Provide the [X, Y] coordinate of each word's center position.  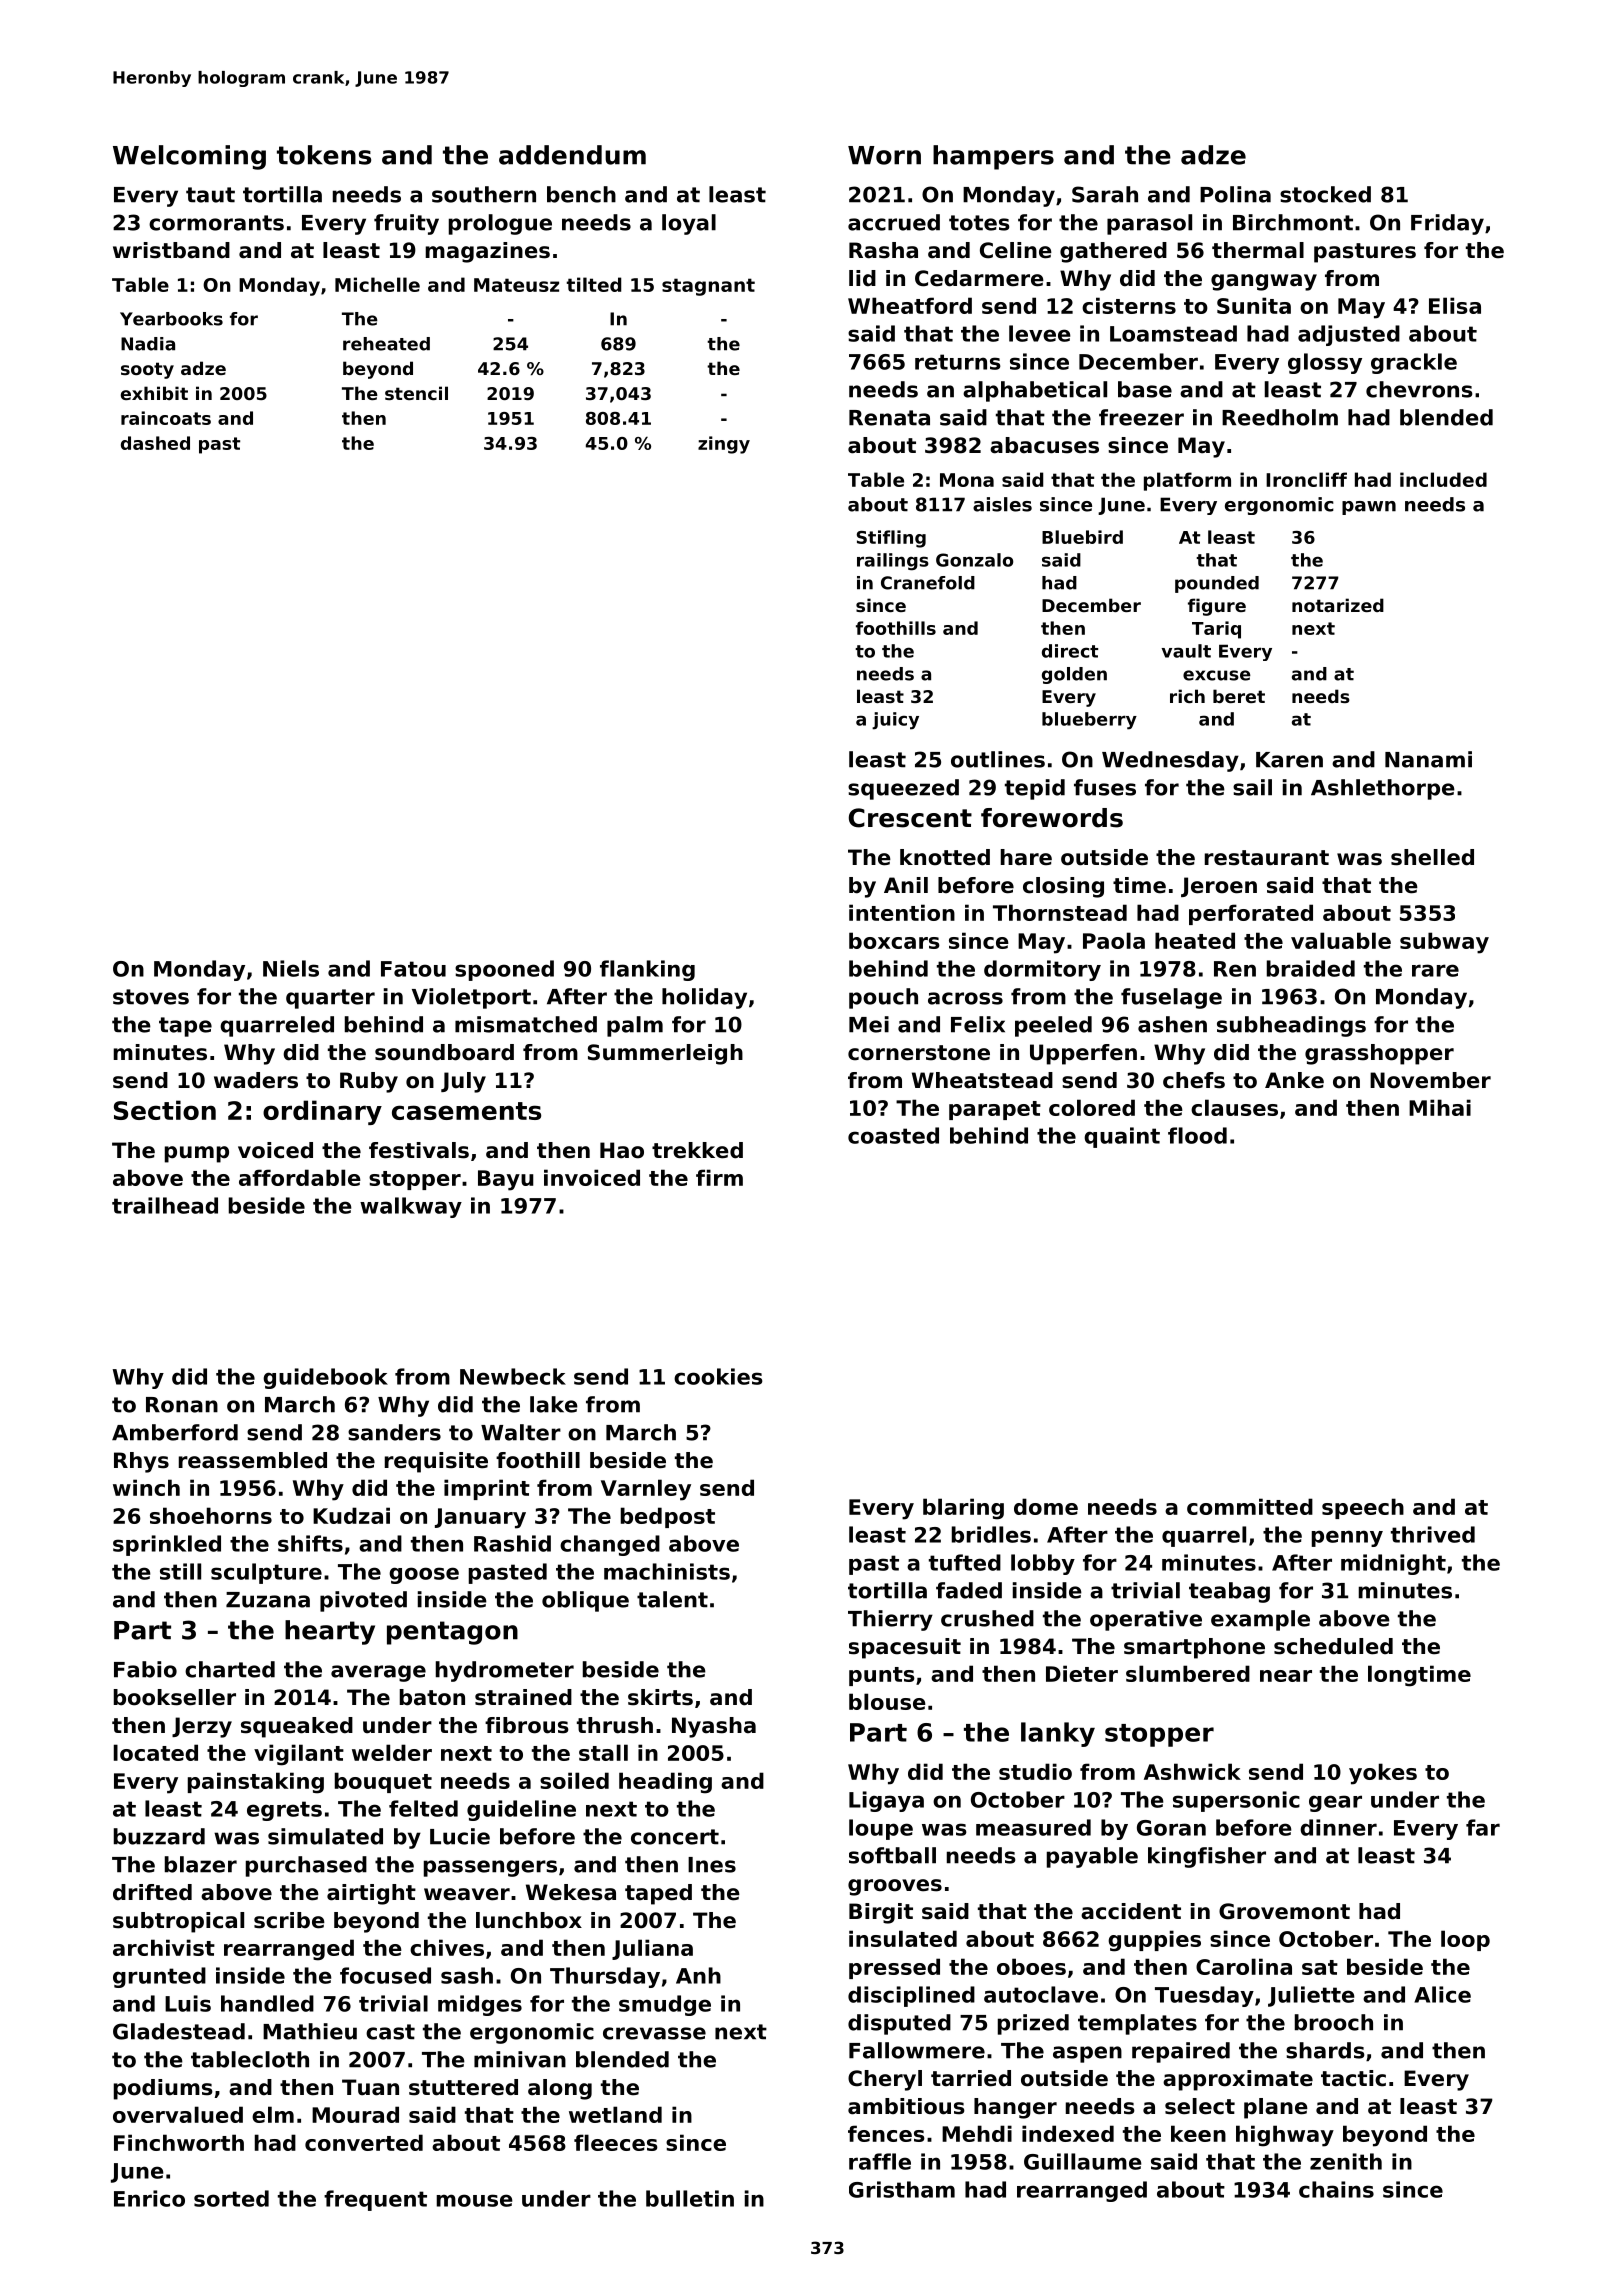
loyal [689, 224]
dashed [155, 443]
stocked [1325, 194]
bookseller [175, 1697]
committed [1250, 1506]
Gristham [902, 2189]
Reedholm [1280, 417]
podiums [163, 2089]
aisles [1002, 504]
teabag [1229, 1592]
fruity [406, 224]
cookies [718, 1376]
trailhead [165, 1205]
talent [672, 1599]
